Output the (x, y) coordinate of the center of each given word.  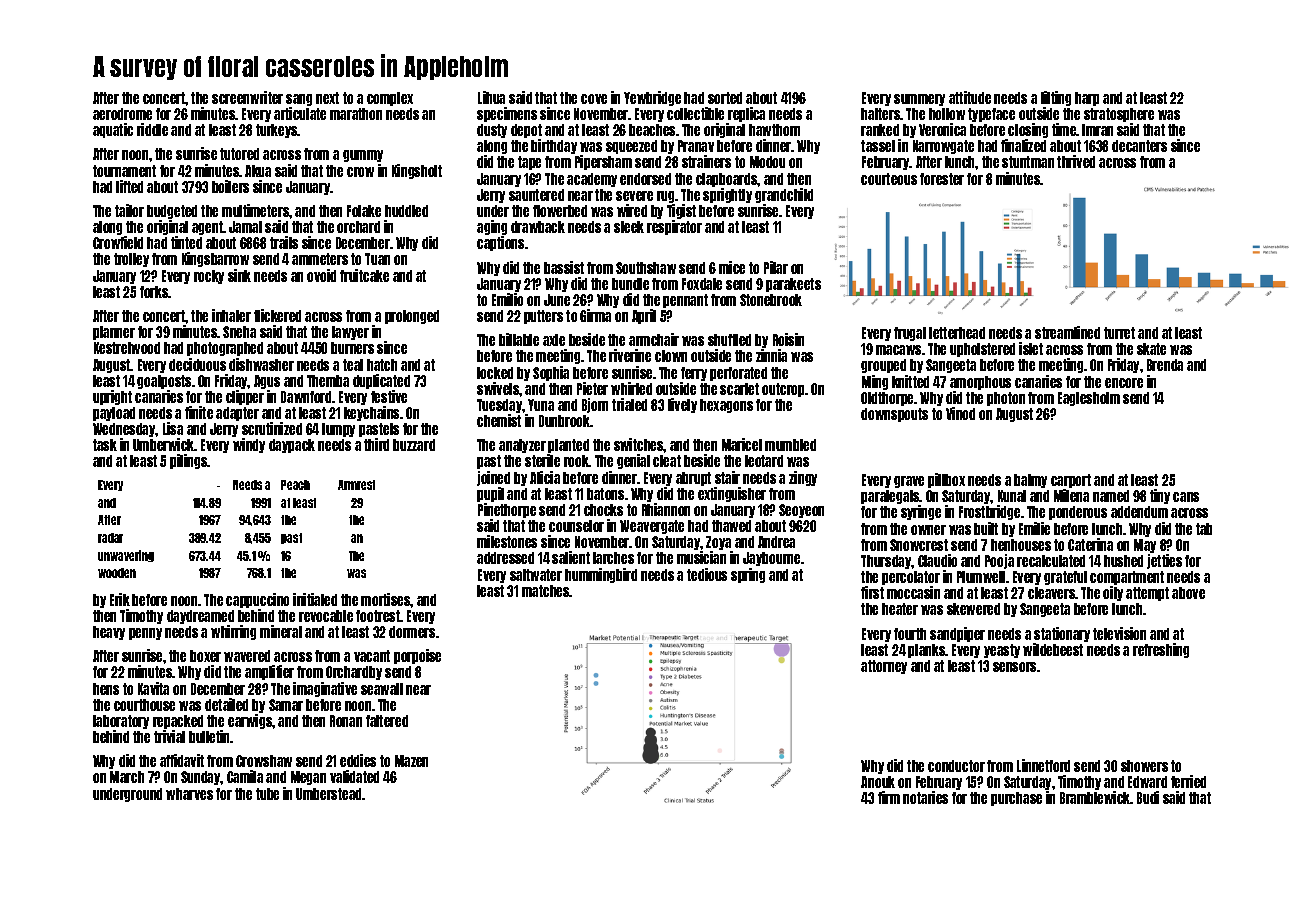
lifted (129, 186)
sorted (725, 98)
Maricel (742, 444)
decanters (1139, 146)
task (105, 445)
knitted (910, 381)
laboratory (121, 722)
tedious (707, 574)
